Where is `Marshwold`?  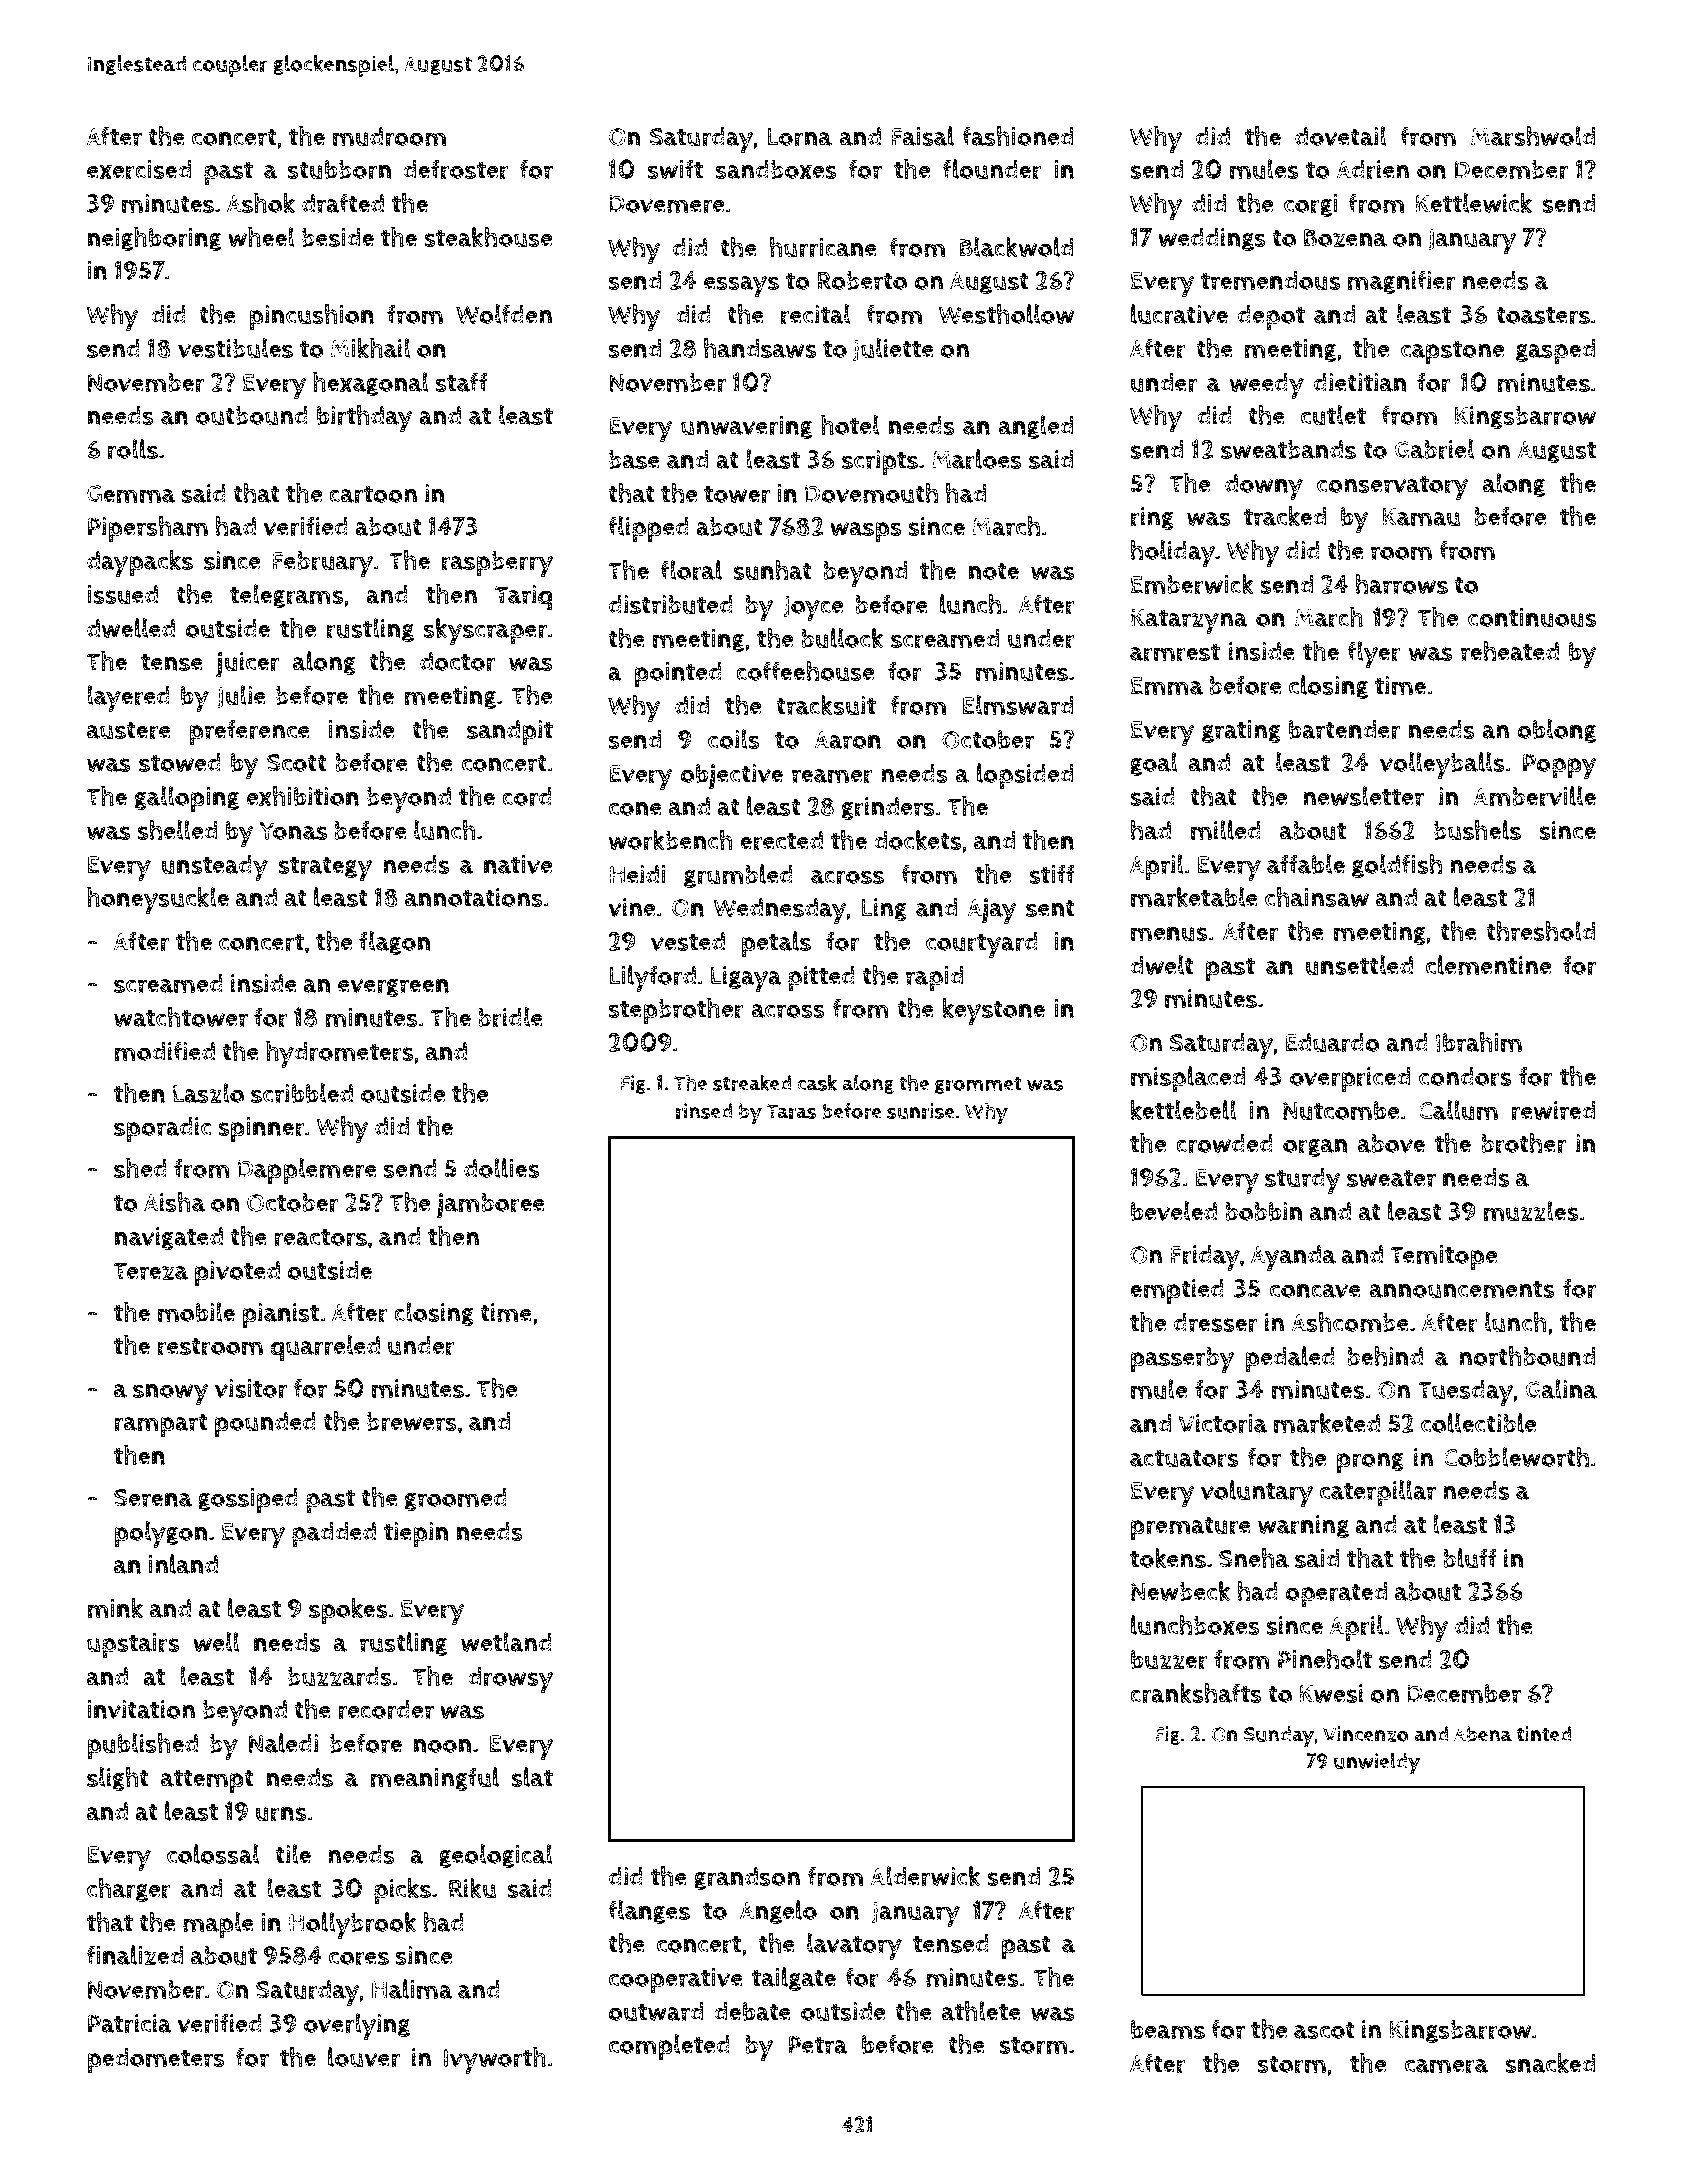
Marshwold is located at coordinates (1533, 136).
